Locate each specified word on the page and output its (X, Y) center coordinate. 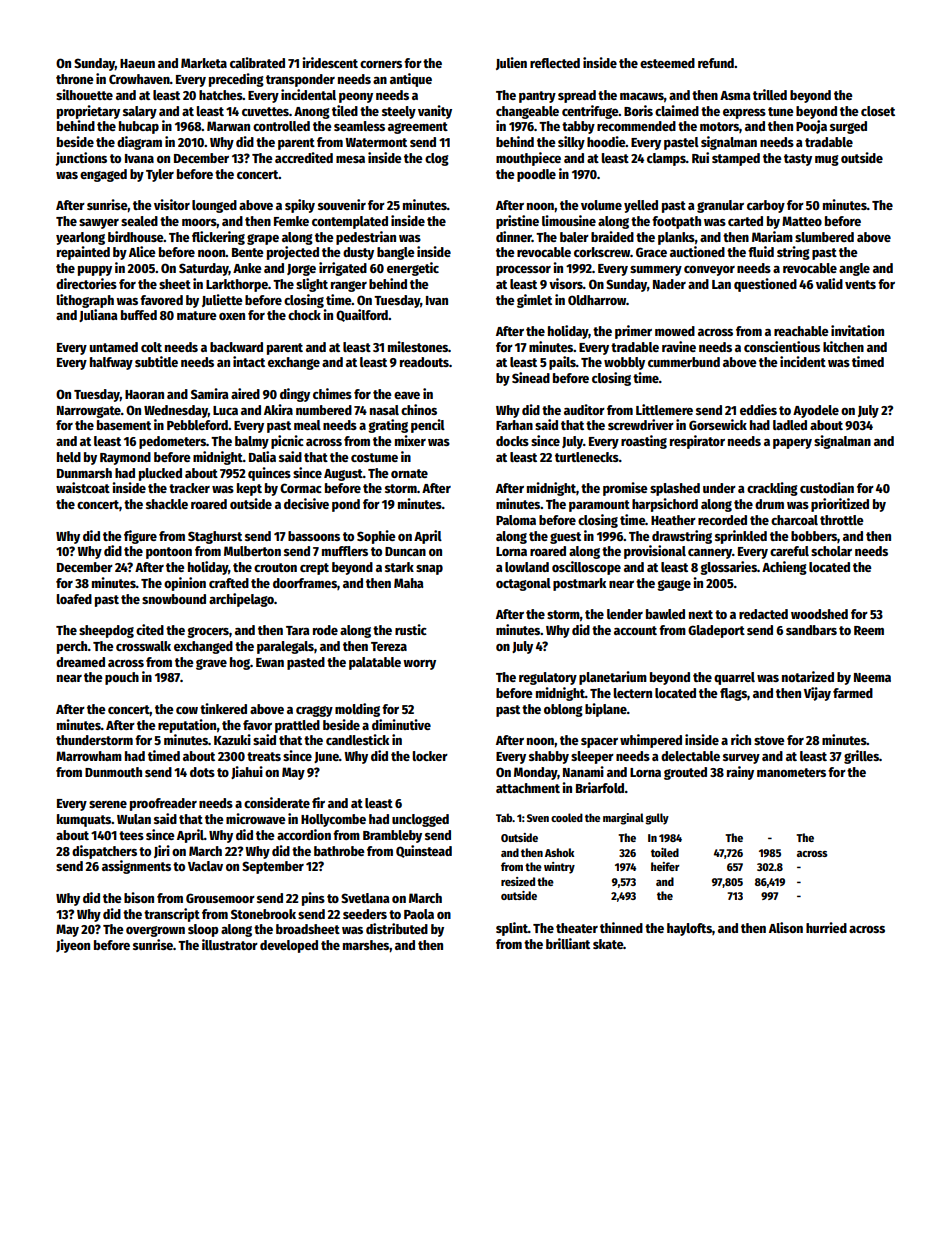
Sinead (531, 377)
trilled (770, 94)
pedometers (172, 442)
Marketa (204, 63)
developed (289, 946)
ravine (679, 346)
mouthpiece (528, 159)
